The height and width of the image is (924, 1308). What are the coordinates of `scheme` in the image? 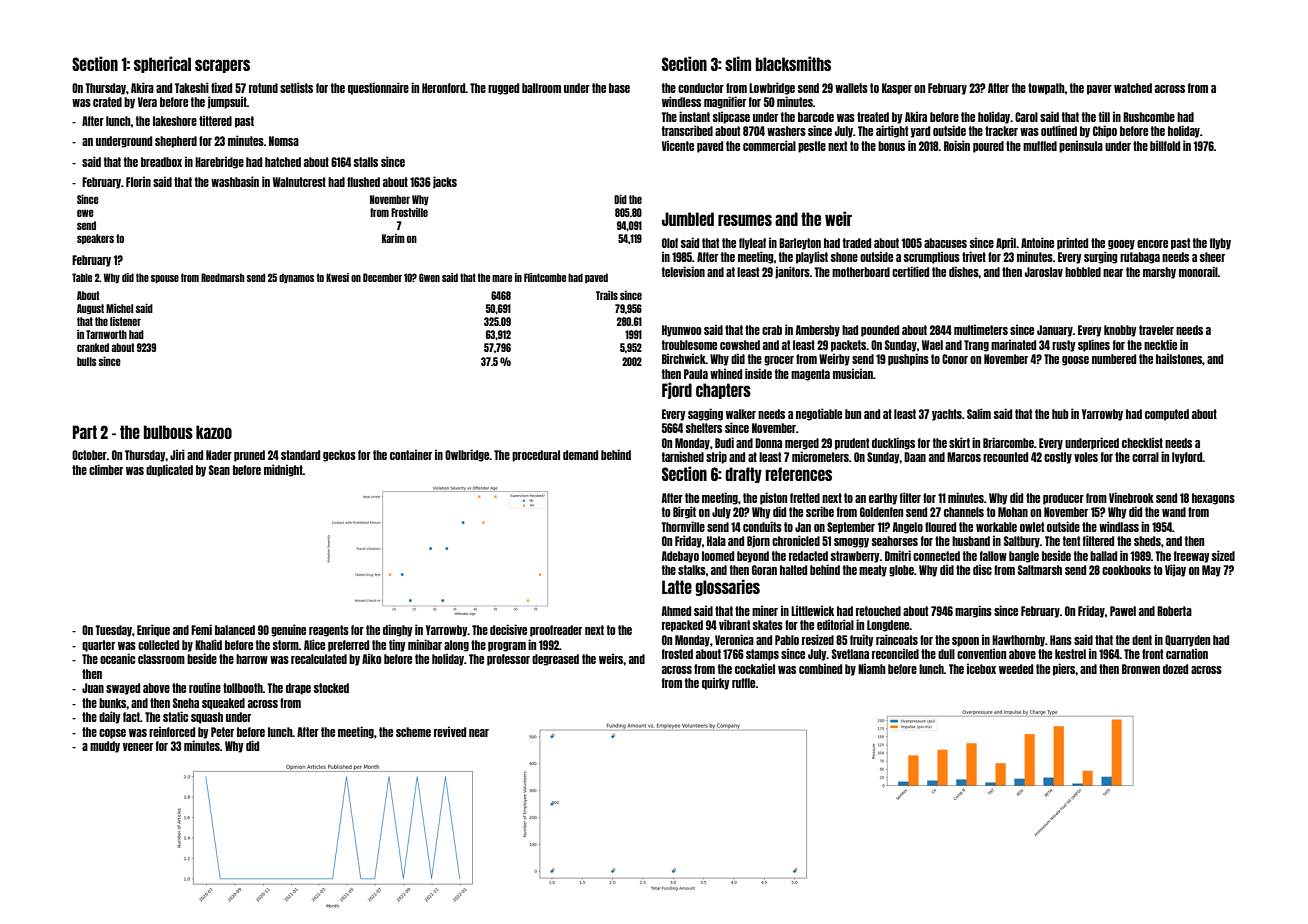 It's located at (413, 732).
